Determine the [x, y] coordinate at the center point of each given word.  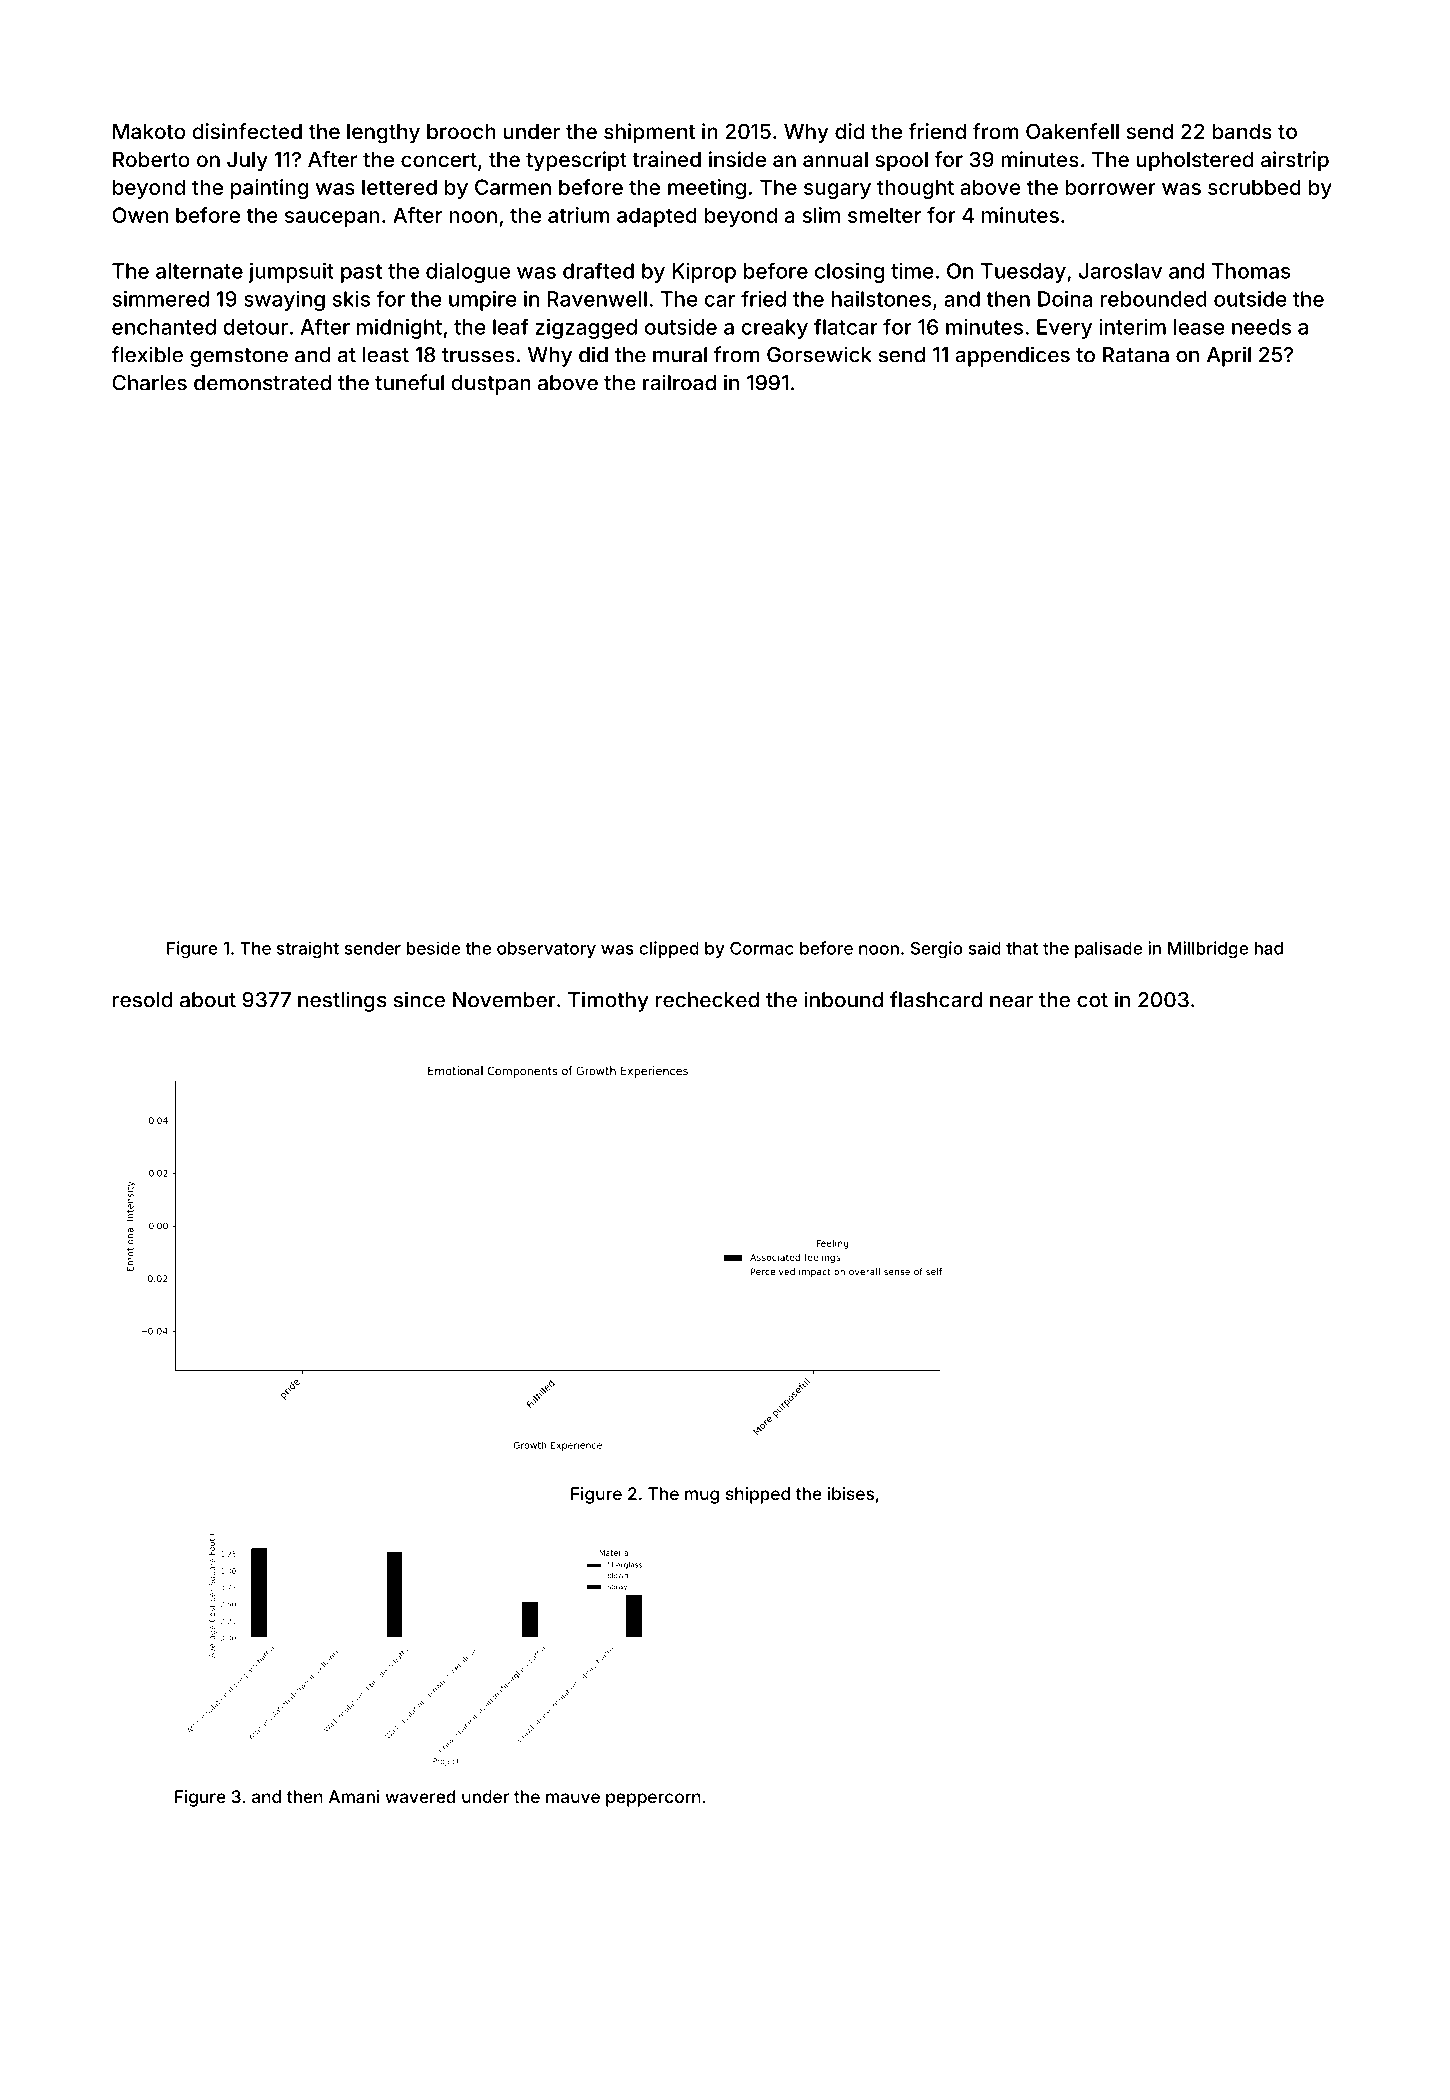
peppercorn [653, 1800]
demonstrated [262, 383]
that [1022, 948]
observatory [546, 950]
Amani [354, 1796]
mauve [573, 1798]
